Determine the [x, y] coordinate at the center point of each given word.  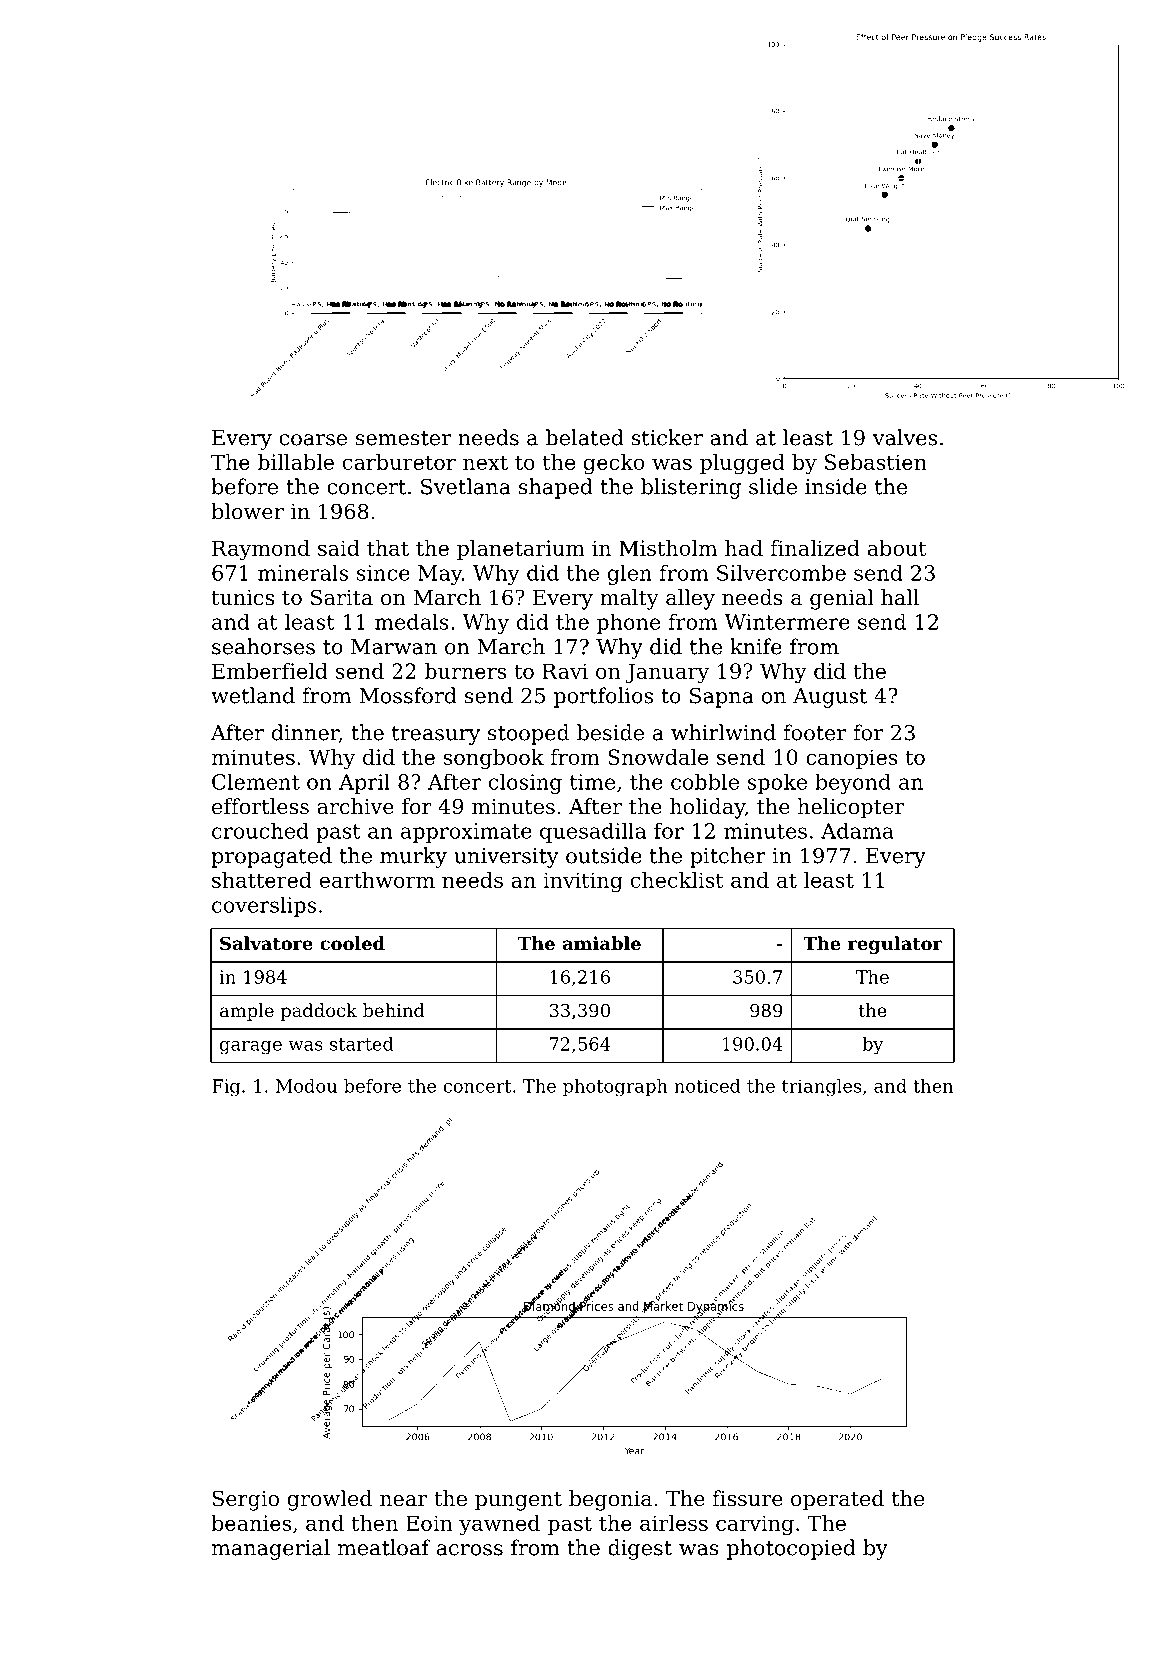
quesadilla [593, 833]
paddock [319, 1012]
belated [585, 437]
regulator [895, 945]
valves [905, 437]
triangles [821, 1088]
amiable [602, 943]
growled [330, 1500]
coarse [313, 440]
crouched [260, 831]
